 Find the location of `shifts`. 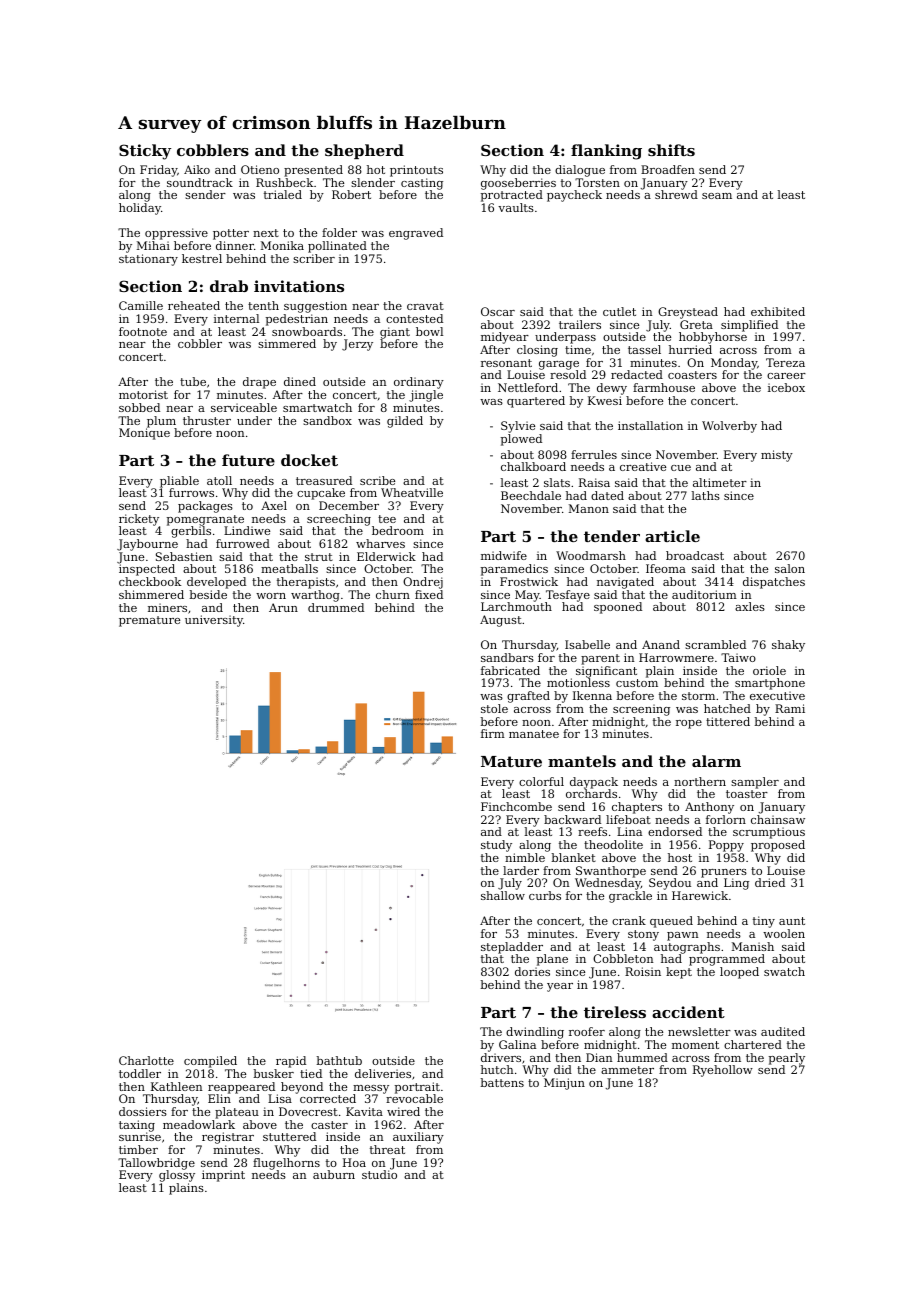

shifts is located at coordinates (671, 150).
